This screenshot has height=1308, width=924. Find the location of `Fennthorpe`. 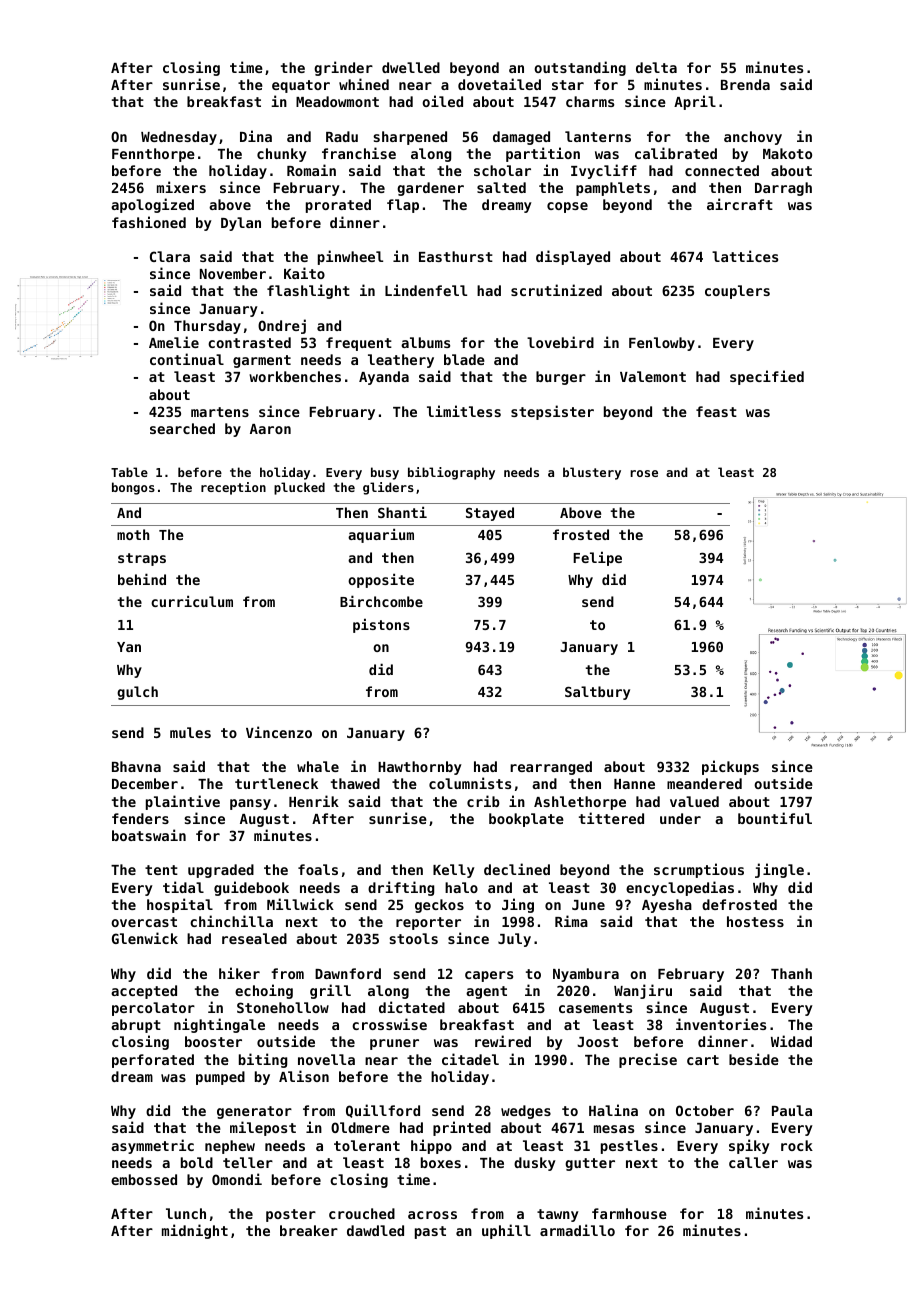

Fennthorpe is located at coordinates (153, 155).
